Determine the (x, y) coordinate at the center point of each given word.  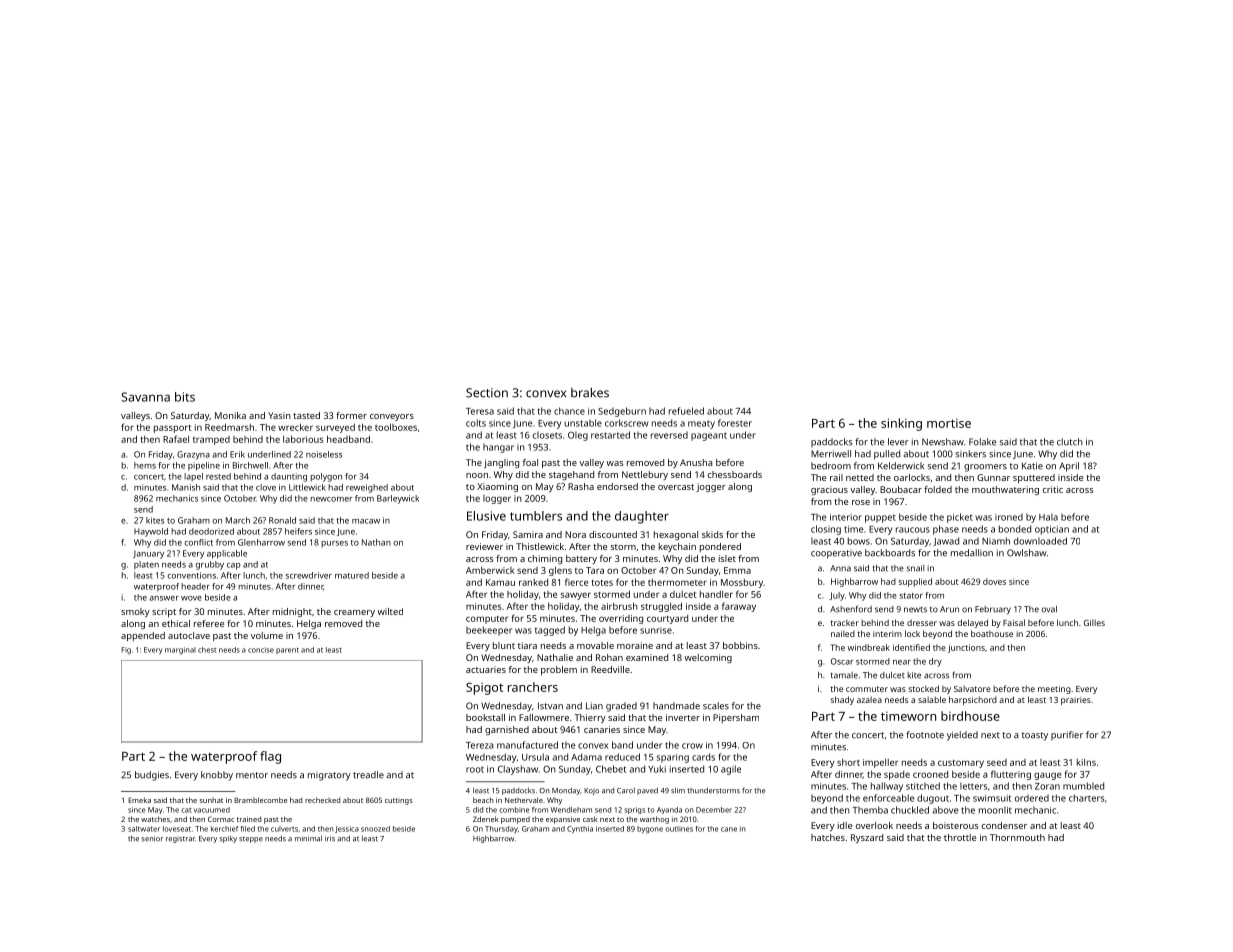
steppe (251, 839)
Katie (1032, 466)
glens (560, 571)
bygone (650, 830)
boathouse (992, 633)
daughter (642, 517)
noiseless (324, 454)
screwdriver (309, 575)
